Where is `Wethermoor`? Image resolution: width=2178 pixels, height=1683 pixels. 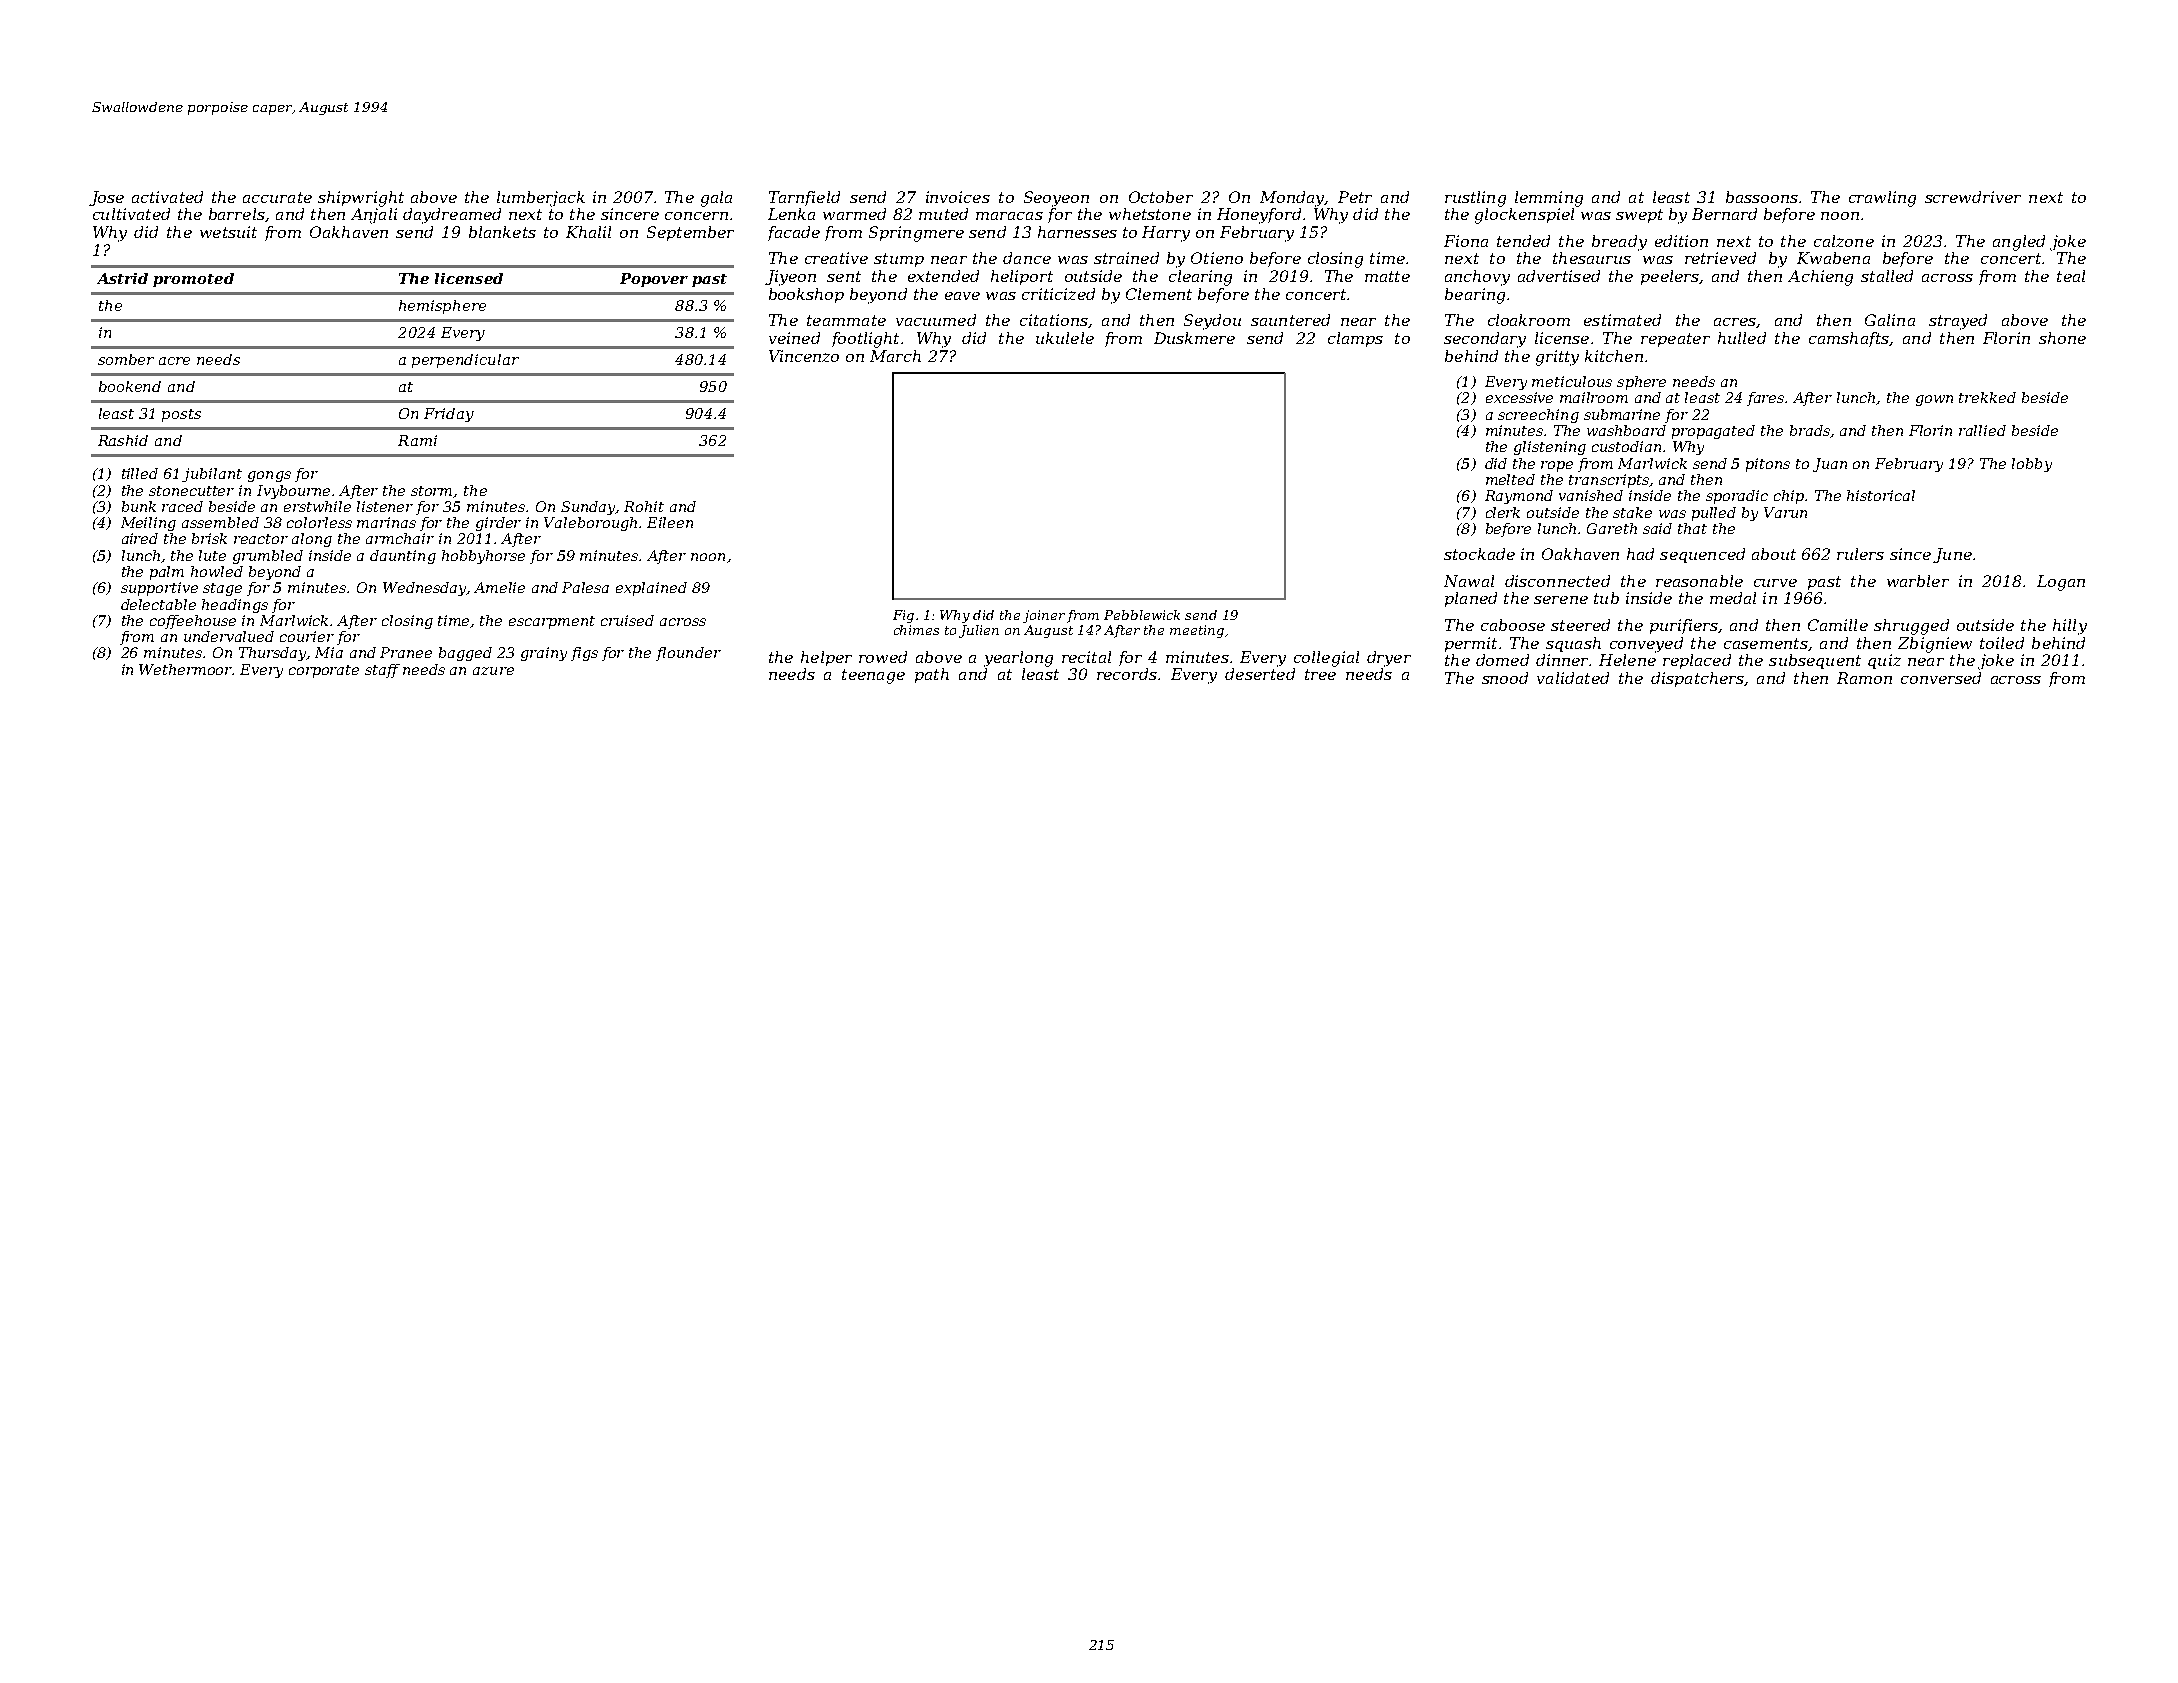 Wethermoor is located at coordinates (186, 669).
